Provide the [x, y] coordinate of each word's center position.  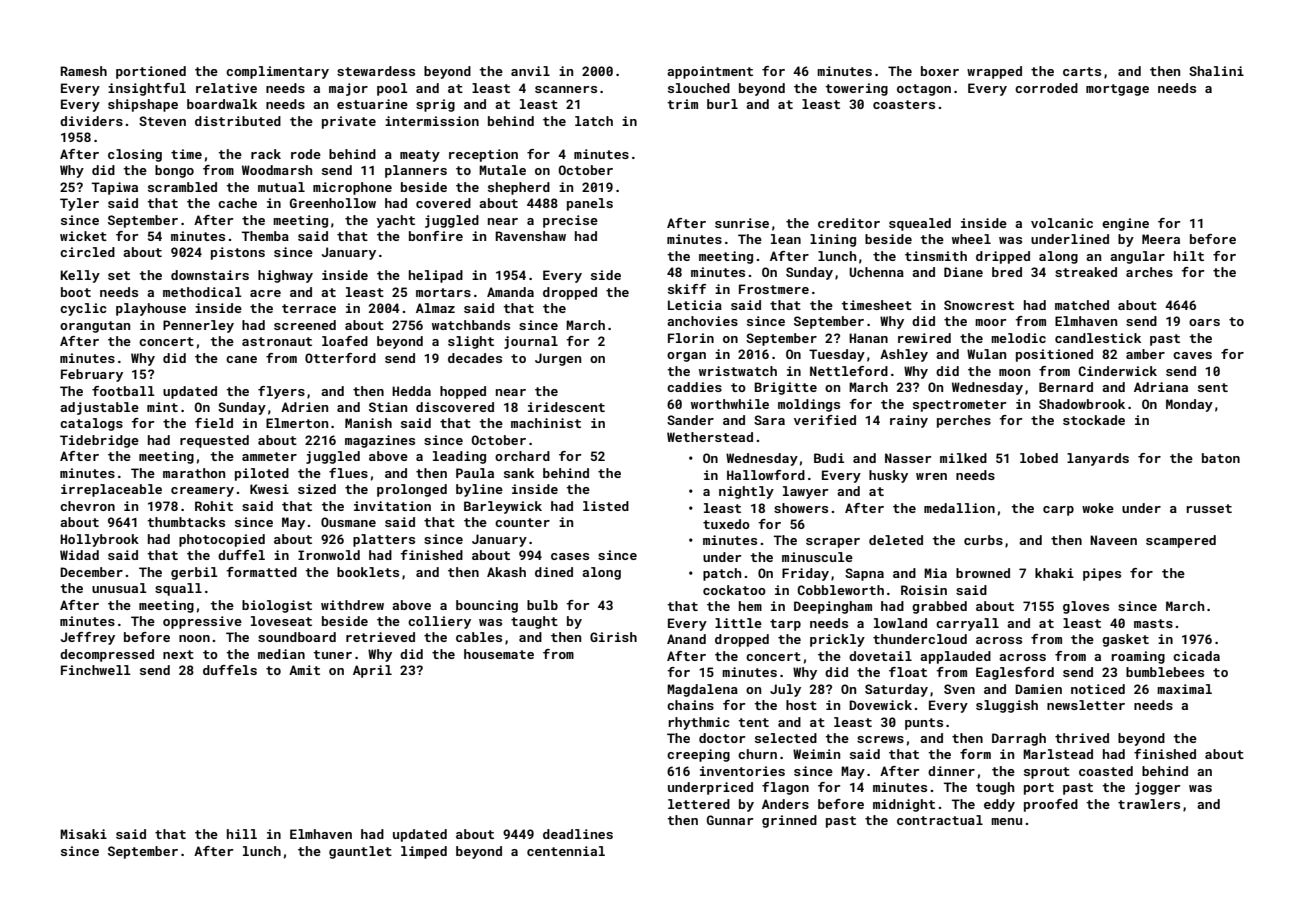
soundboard [297, 637]
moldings [809, 405]
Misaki [83, 834]
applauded [955, 657]
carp [1058, 511]
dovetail [880, 656]
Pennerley [198, 326]
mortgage [1117, 90]
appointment [710, 72]
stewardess [376, 71]
